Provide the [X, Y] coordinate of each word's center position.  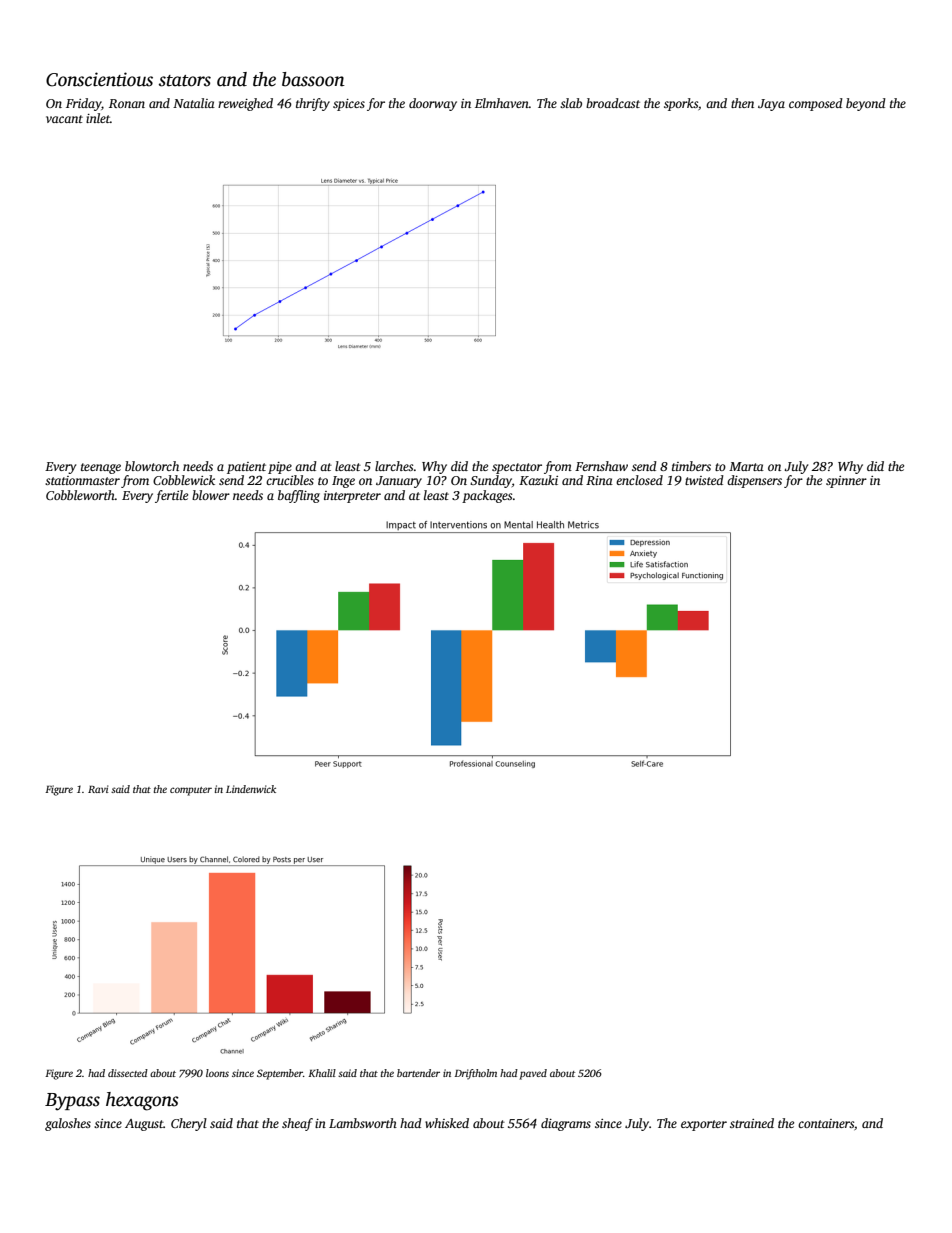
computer [191, 791]
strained [752, 1123]
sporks [681, 104]
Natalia [194, 103]
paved [533, 1074]
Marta [746, 466]
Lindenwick [251, 789]
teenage [101, 468]
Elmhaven [502, 103]
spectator [517, 468]
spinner [846, 482]
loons [217, 1073]
